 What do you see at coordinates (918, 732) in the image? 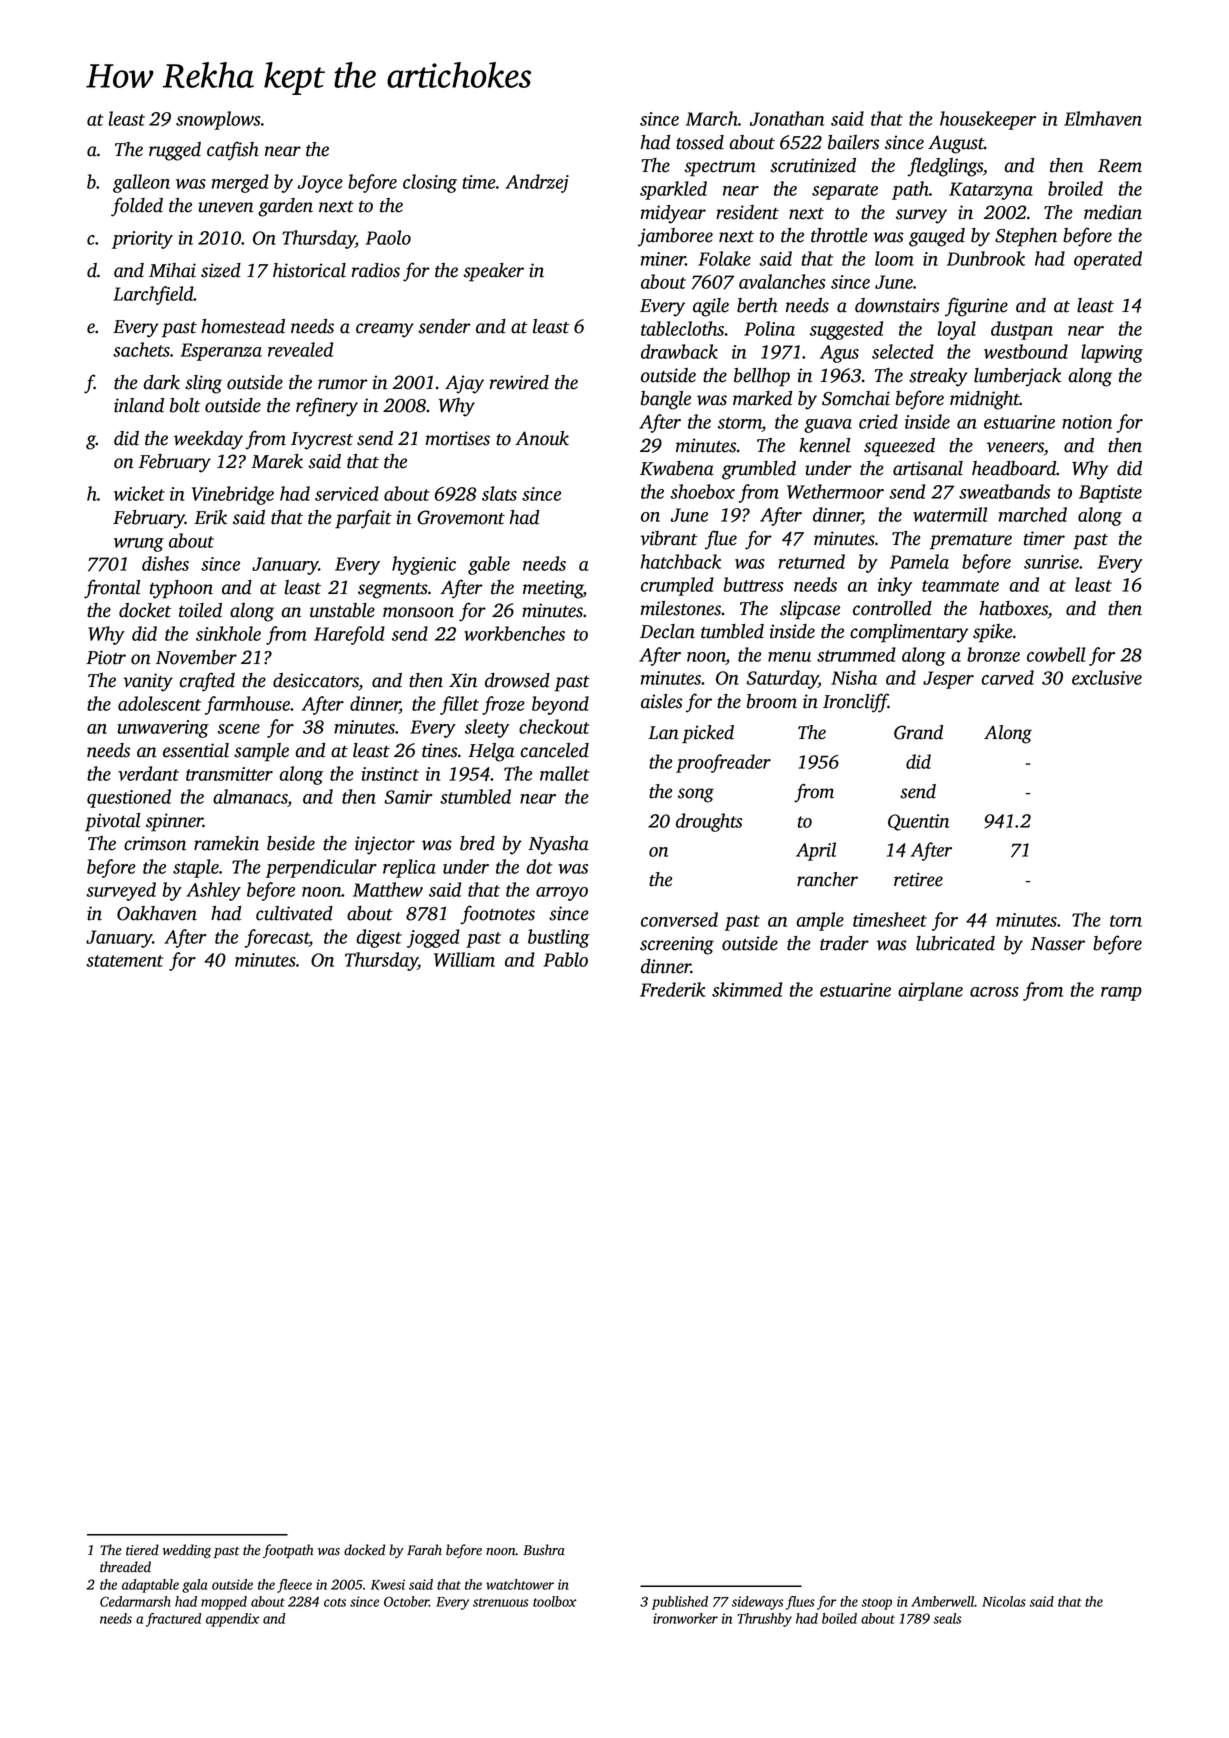
I see `Grand` at bounding box center [918, 732].
